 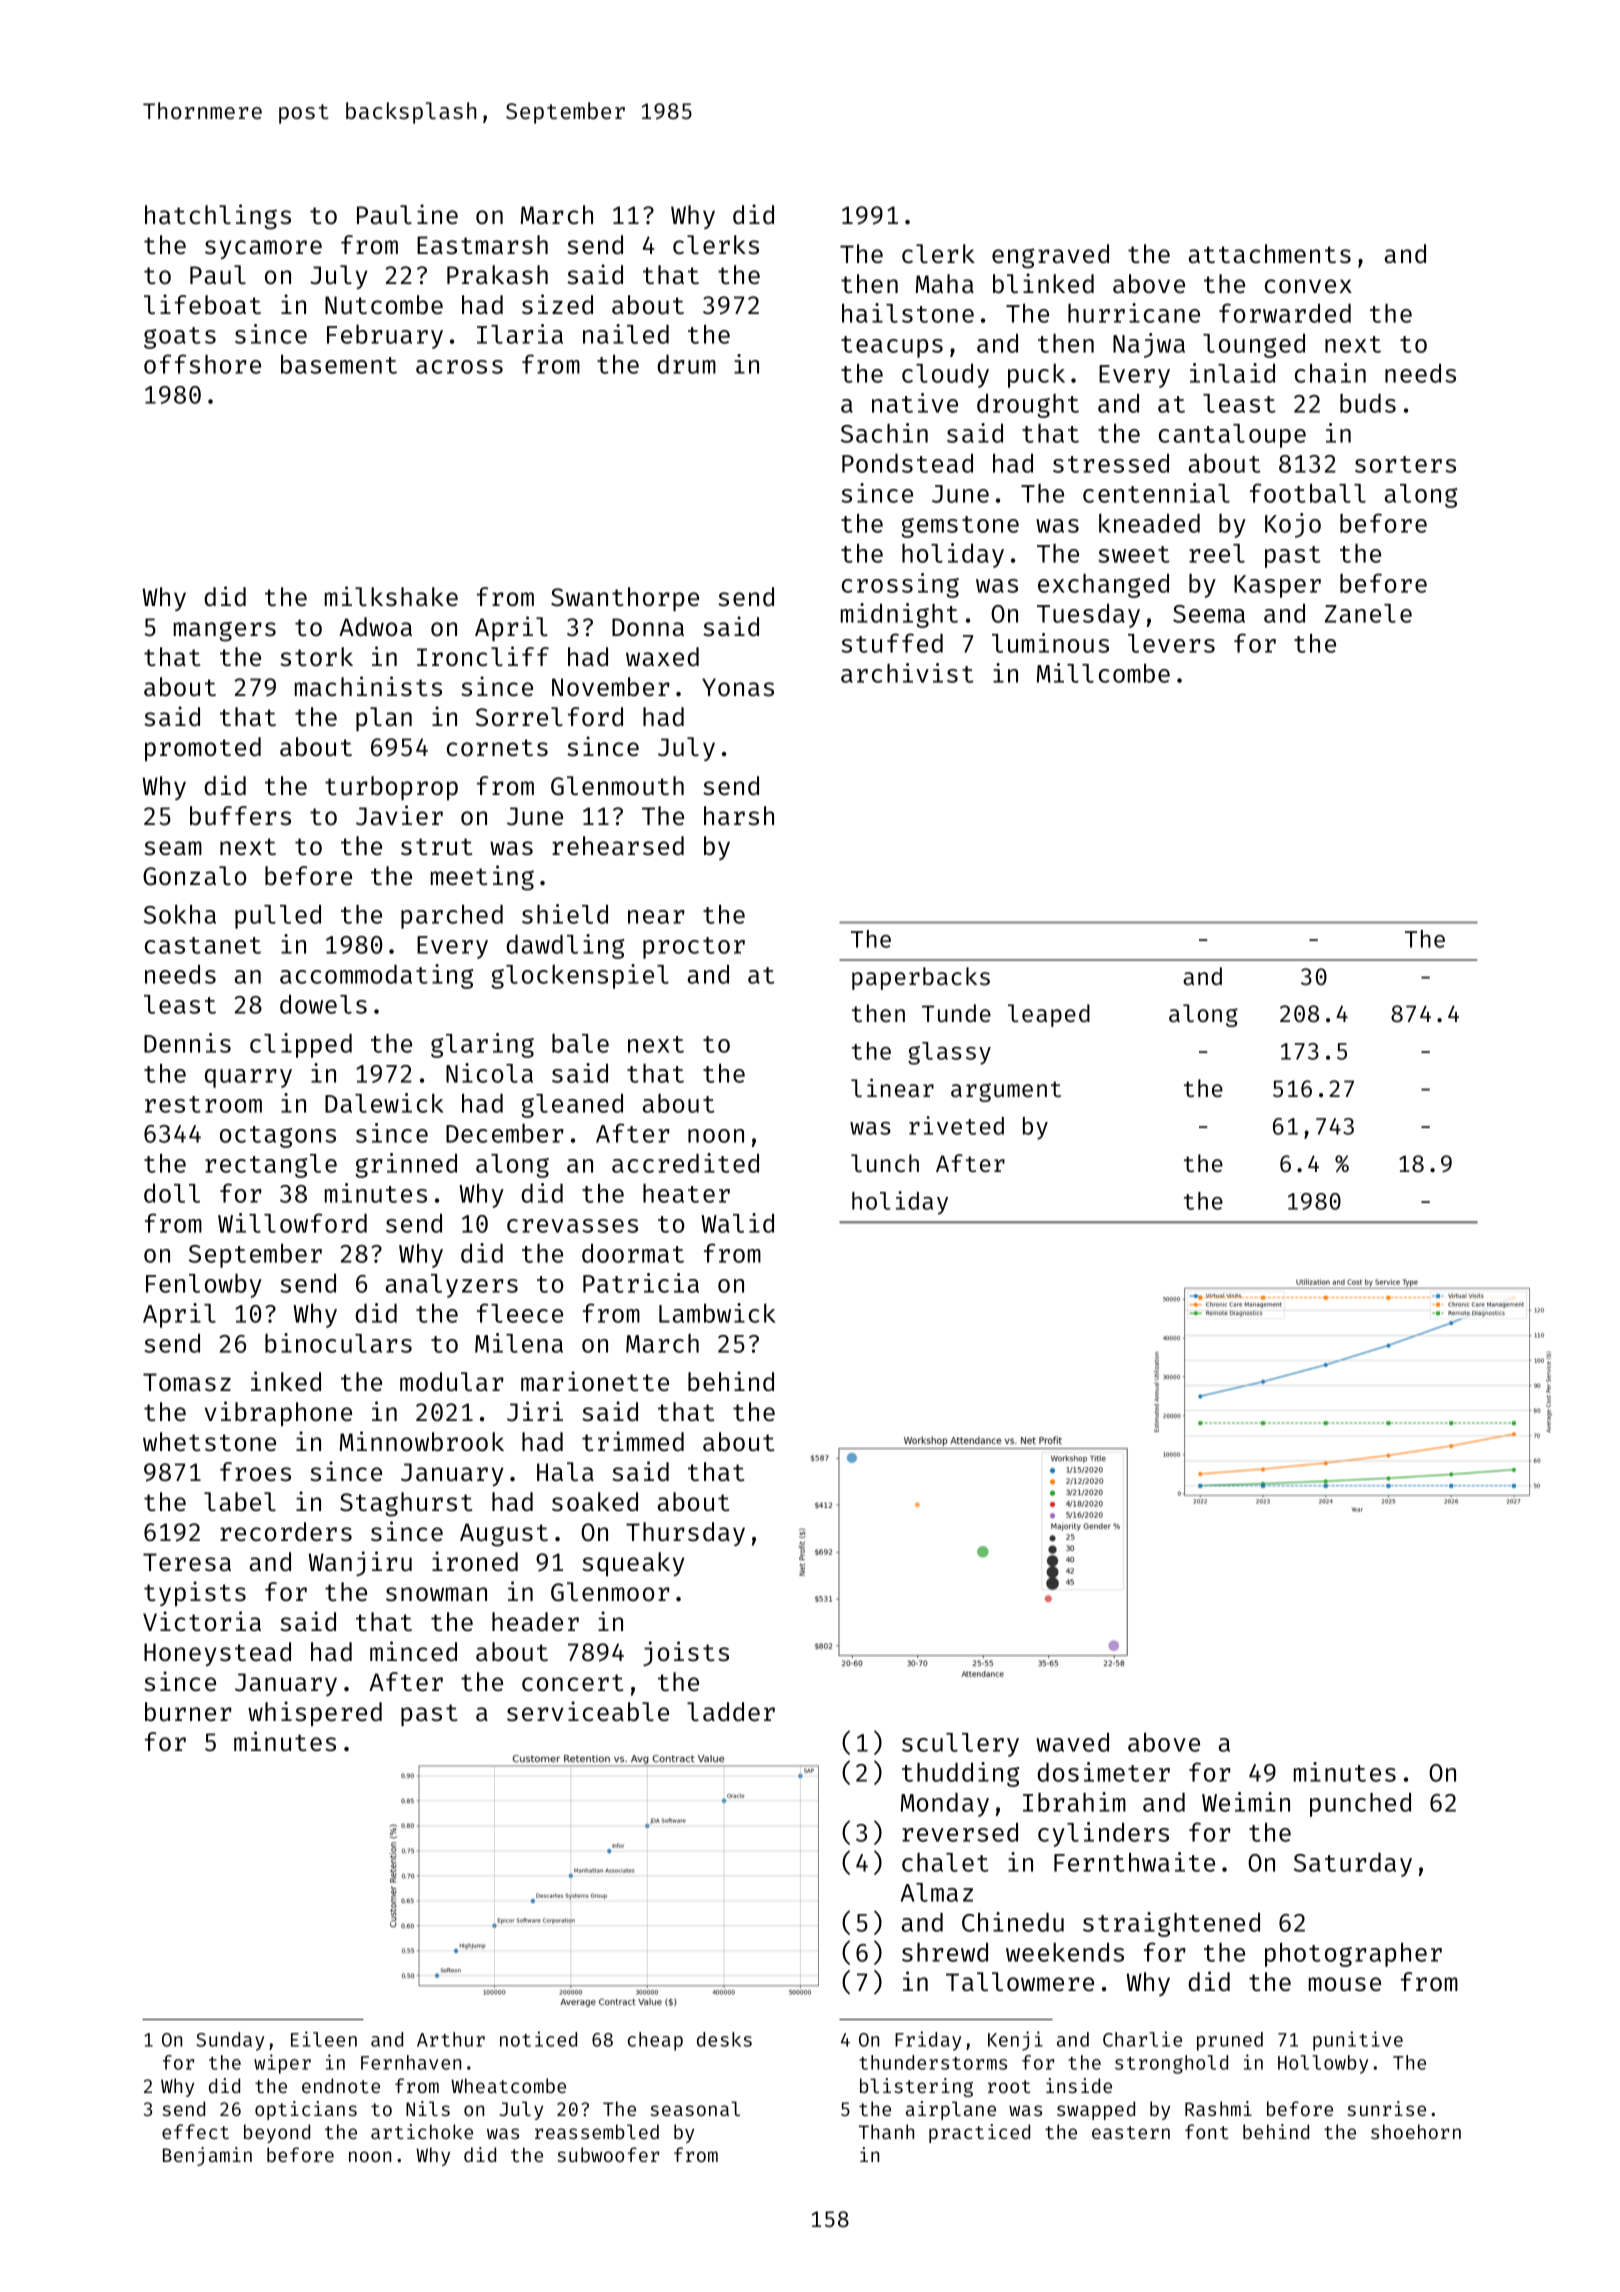 I want to click on Fernthwaite, so click(x=1134, y=1862).
